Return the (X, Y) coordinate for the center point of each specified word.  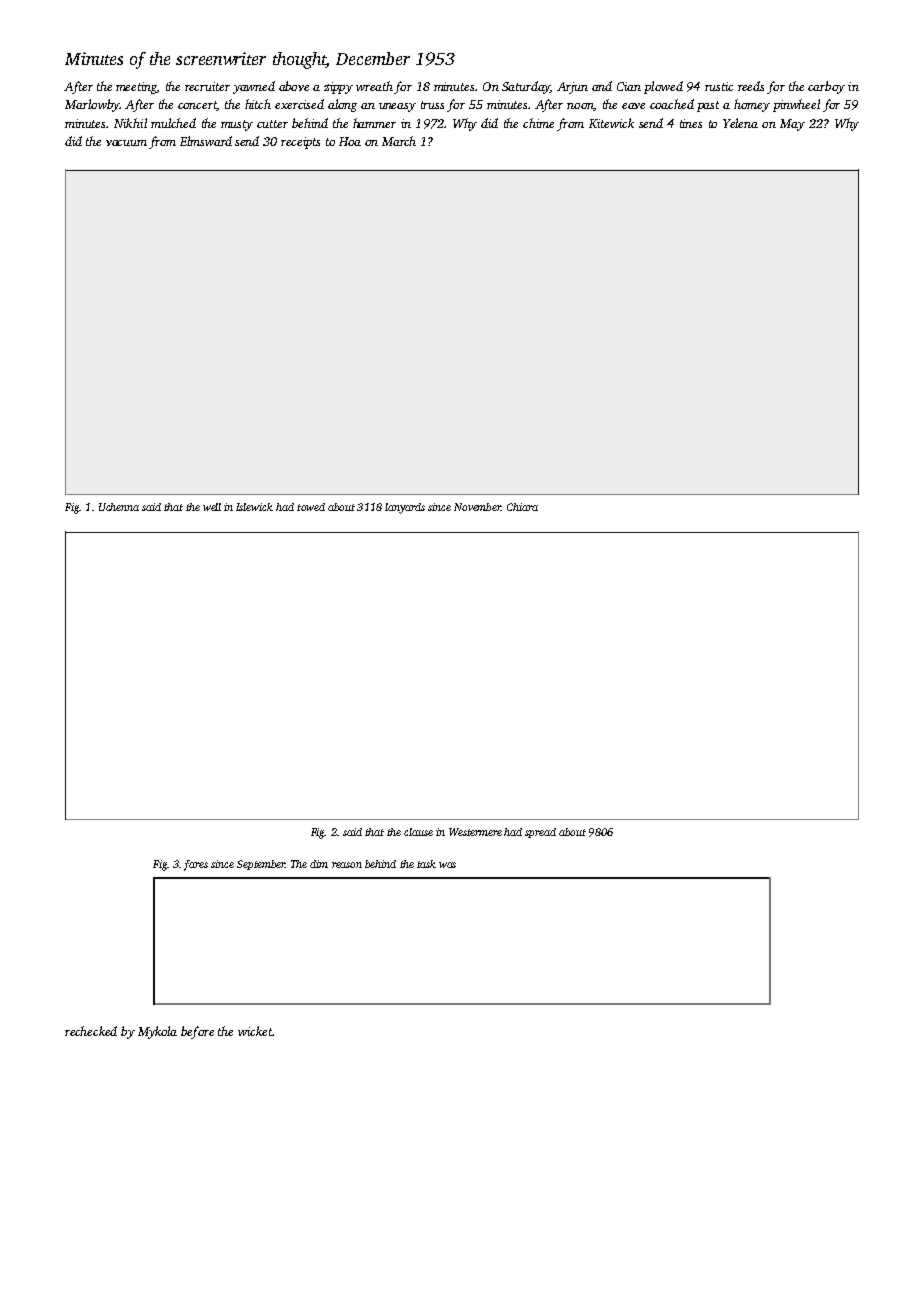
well (212, 507)
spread (540, 833)
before (197, 1032)
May (792, 125)
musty (237, 125)
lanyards (405, 508)
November (477, 507)
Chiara (522, 507)
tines (691, 123)
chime (538, 123)
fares (196, 865)
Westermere (475, 832)
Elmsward (206, 141)
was (447, 865)
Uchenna (119, 507)
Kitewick (611, 123)
